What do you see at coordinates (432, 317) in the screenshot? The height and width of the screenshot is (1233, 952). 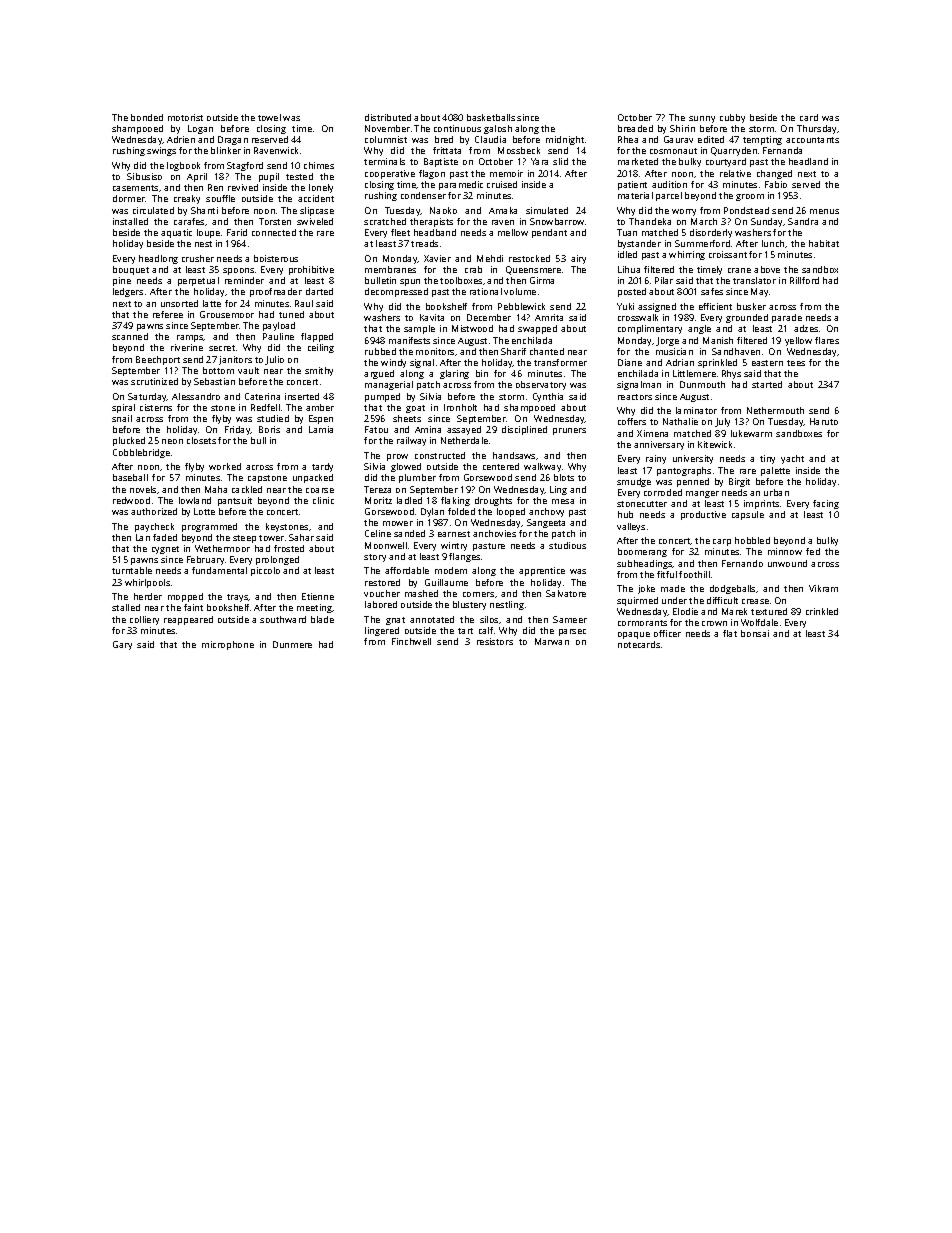 I see `Kavita` at bounding box center [432, 317].
